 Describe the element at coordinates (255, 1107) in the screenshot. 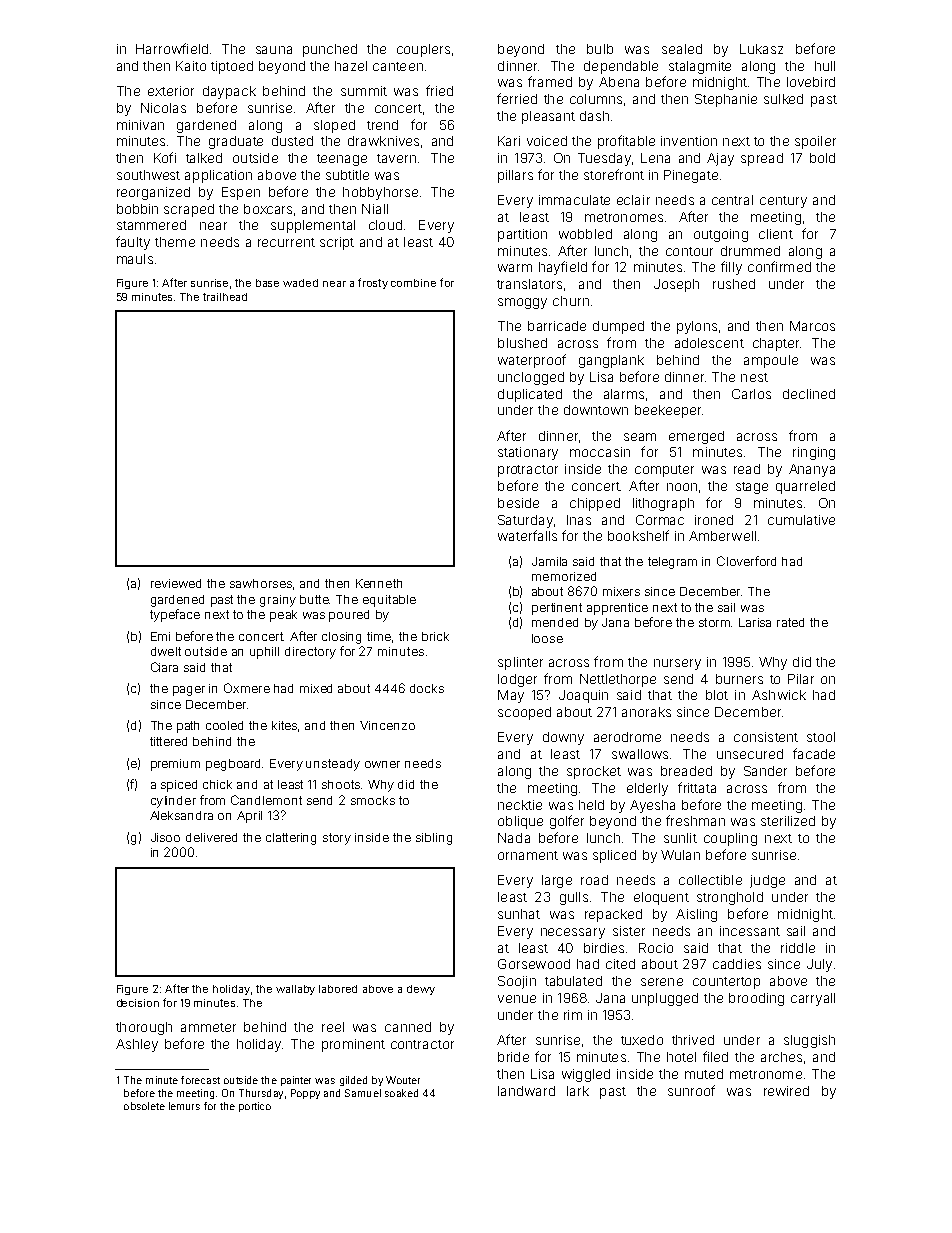

I see `portico` at that location.
